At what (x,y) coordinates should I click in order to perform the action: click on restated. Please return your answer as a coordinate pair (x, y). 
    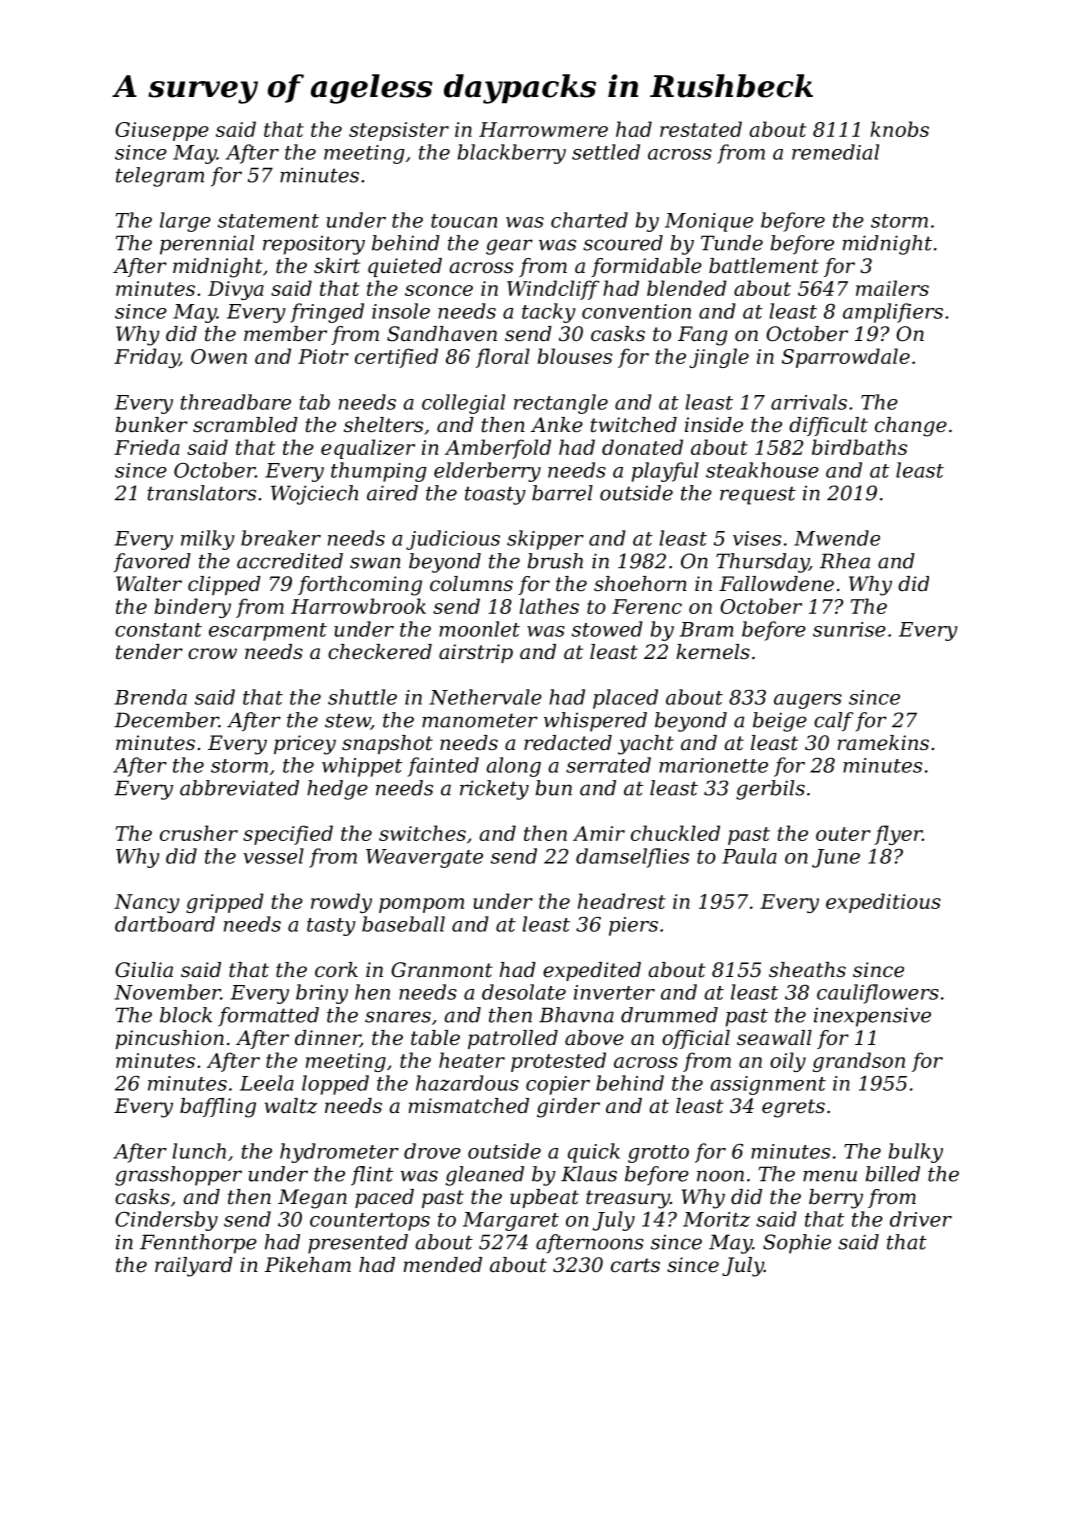
    Looking at the image, I should click on (701, 129).
